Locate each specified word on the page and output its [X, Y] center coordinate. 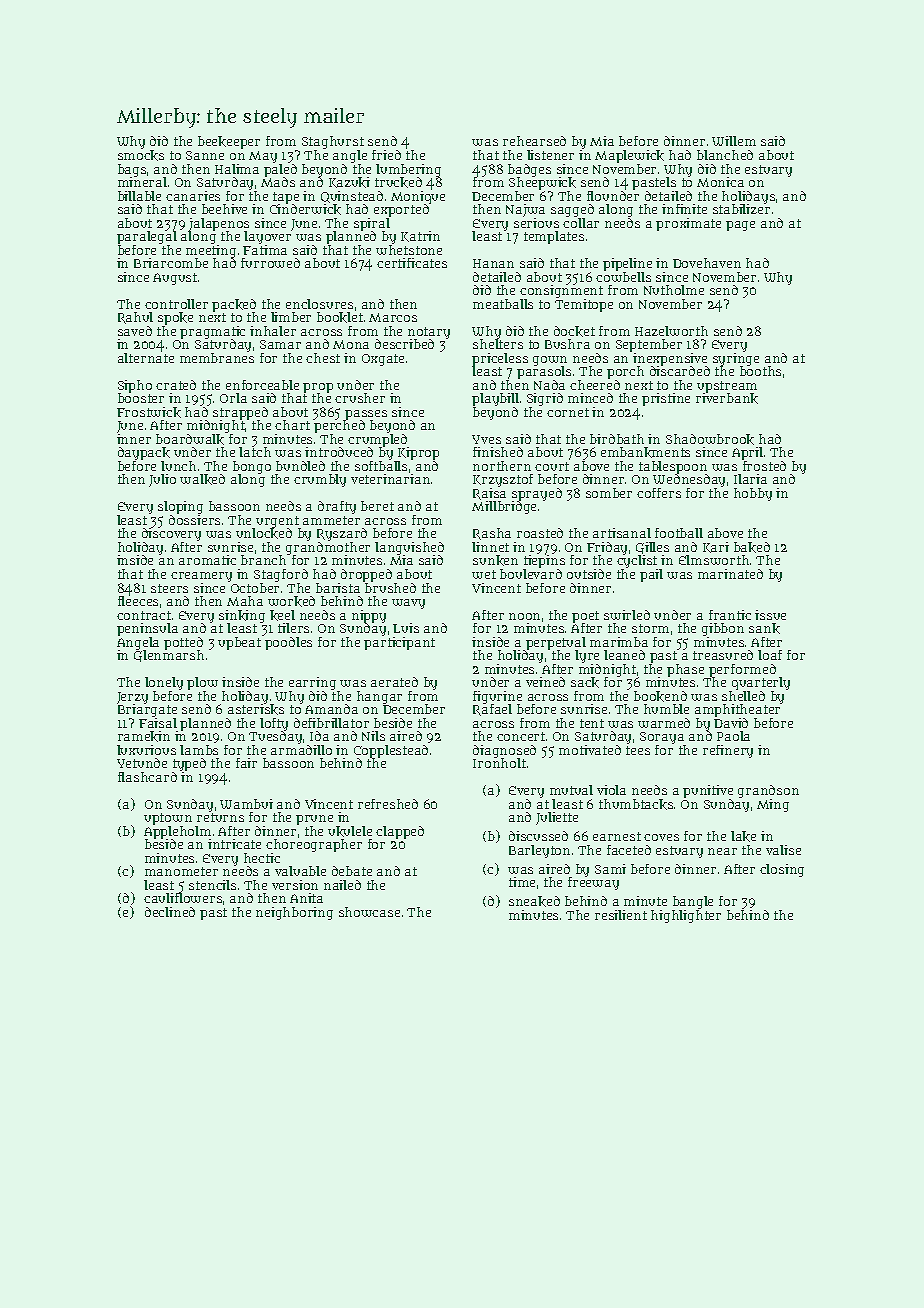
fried [386, 155]
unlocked [264, 534]
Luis [406, 628]
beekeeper [229, 142]
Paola [733, 736]
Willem [734, 141]
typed [189, 764]
